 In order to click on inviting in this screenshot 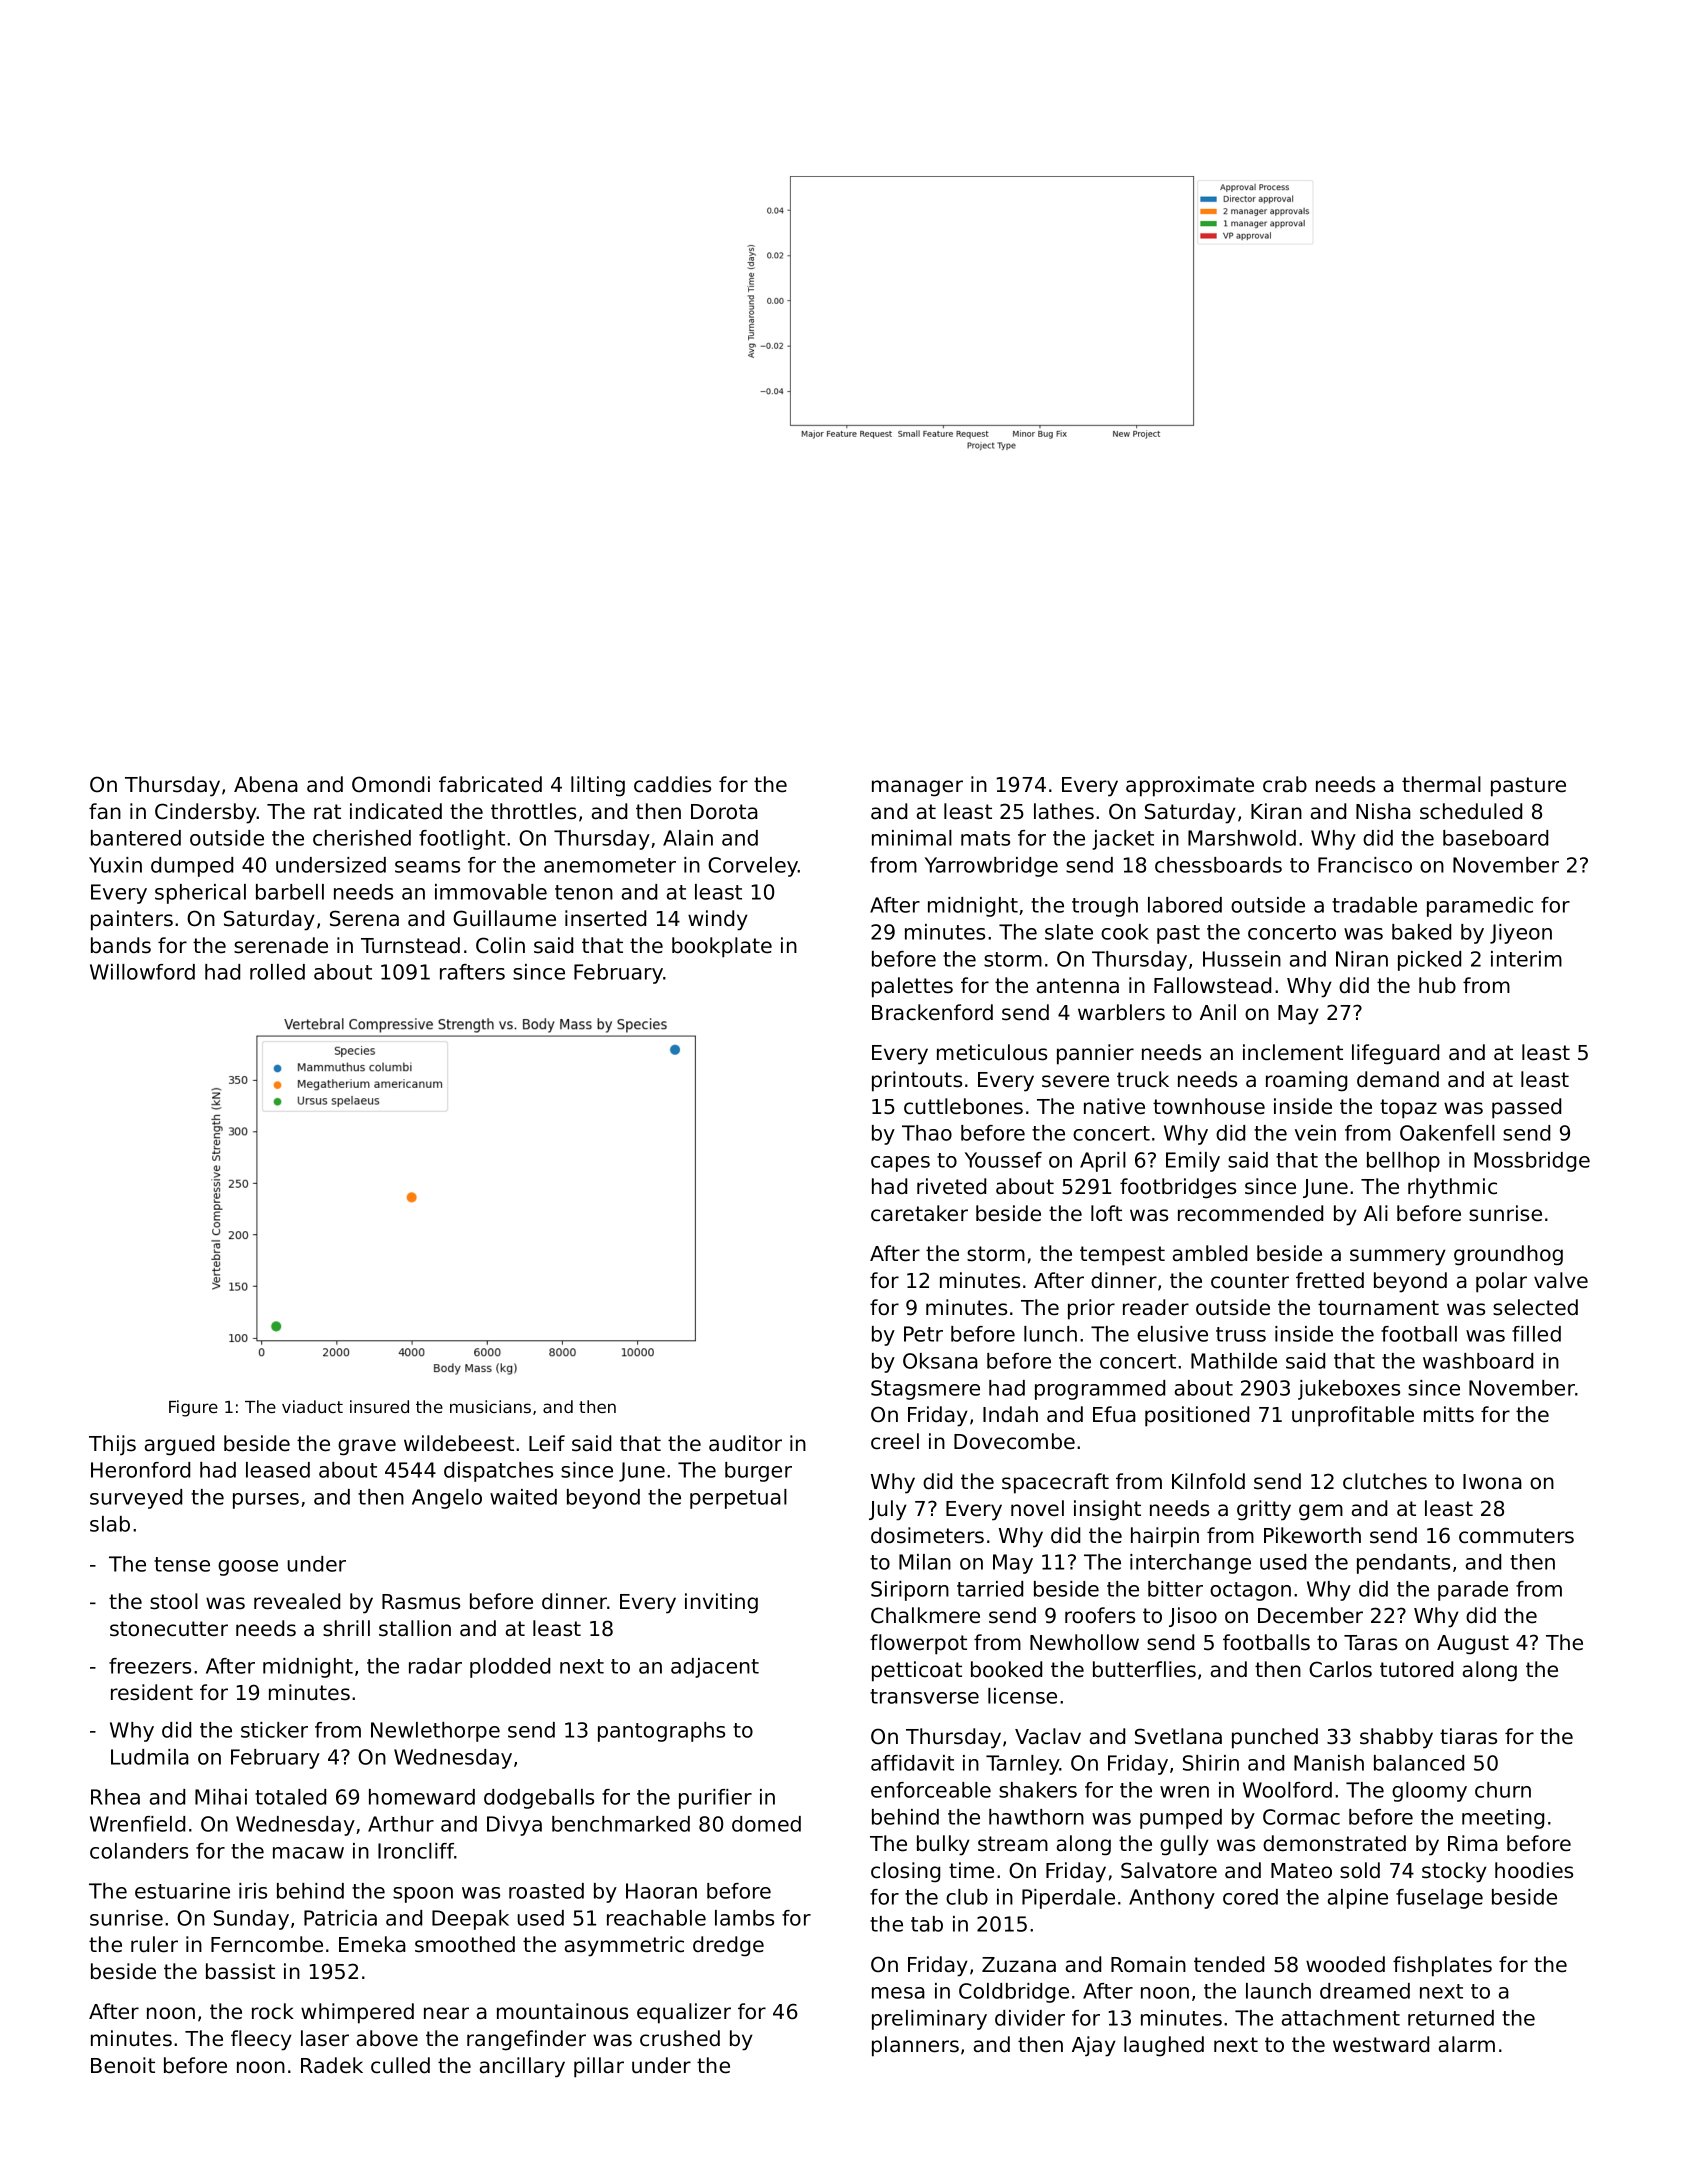, I will do `click(721, 1603)`.
